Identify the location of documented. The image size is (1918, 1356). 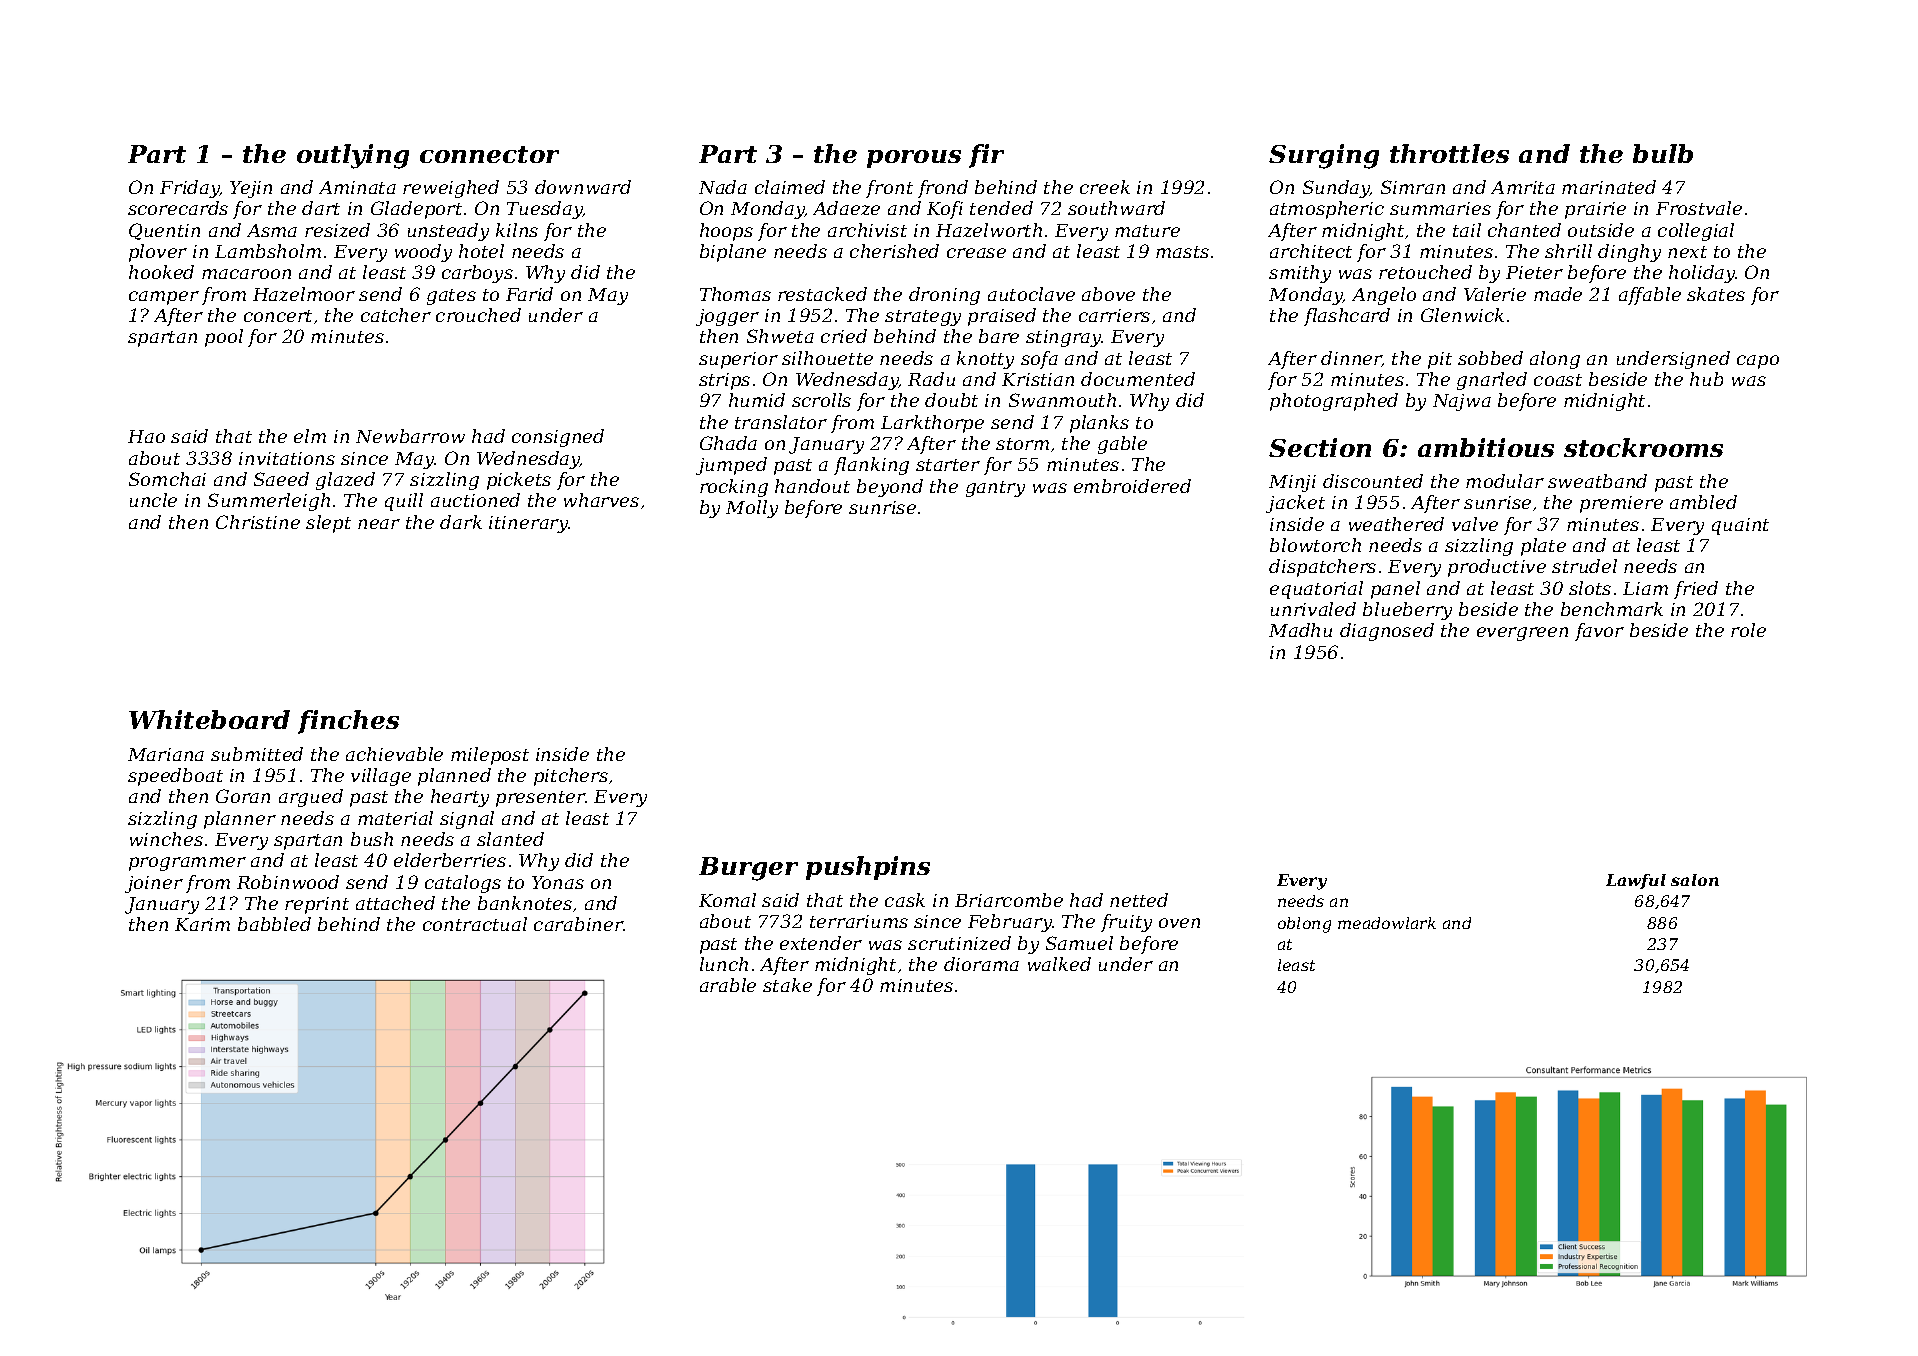
(1138, 379).
